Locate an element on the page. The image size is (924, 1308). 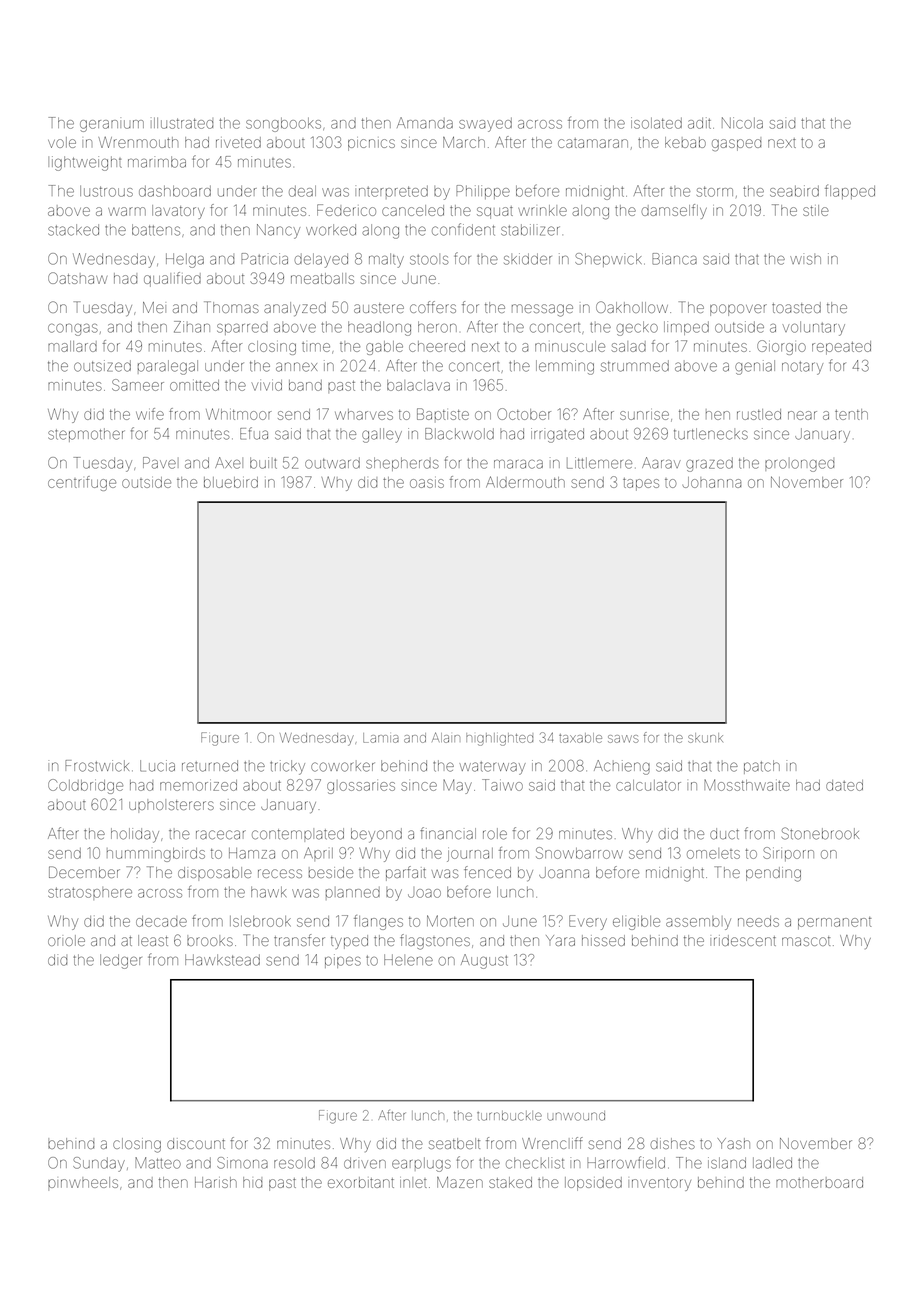
stacked is located at coordinates (73, 230).
